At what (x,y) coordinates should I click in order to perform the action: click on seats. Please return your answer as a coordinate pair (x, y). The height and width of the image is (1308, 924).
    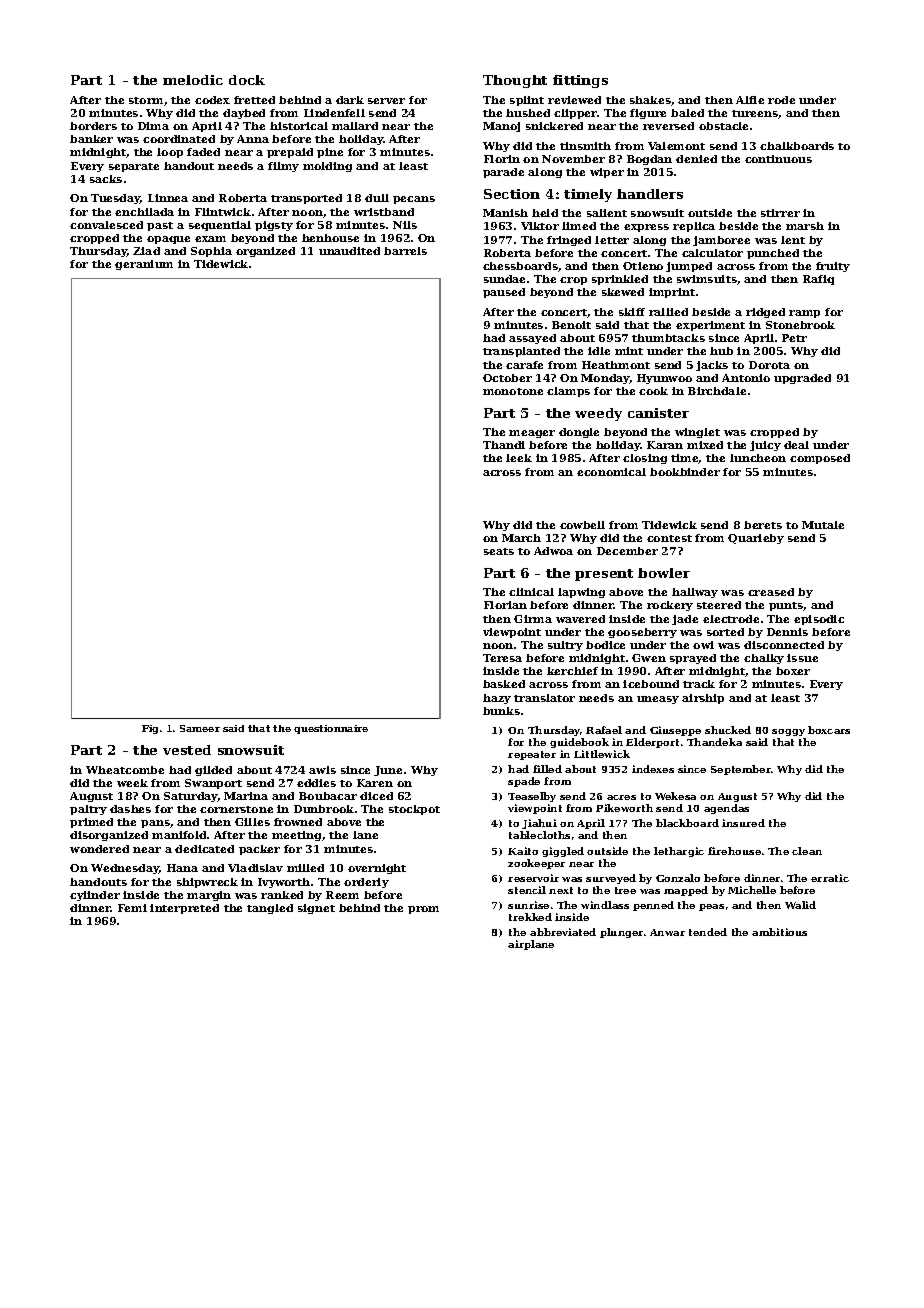
    Looking at the image, I should click on (499, 551).
